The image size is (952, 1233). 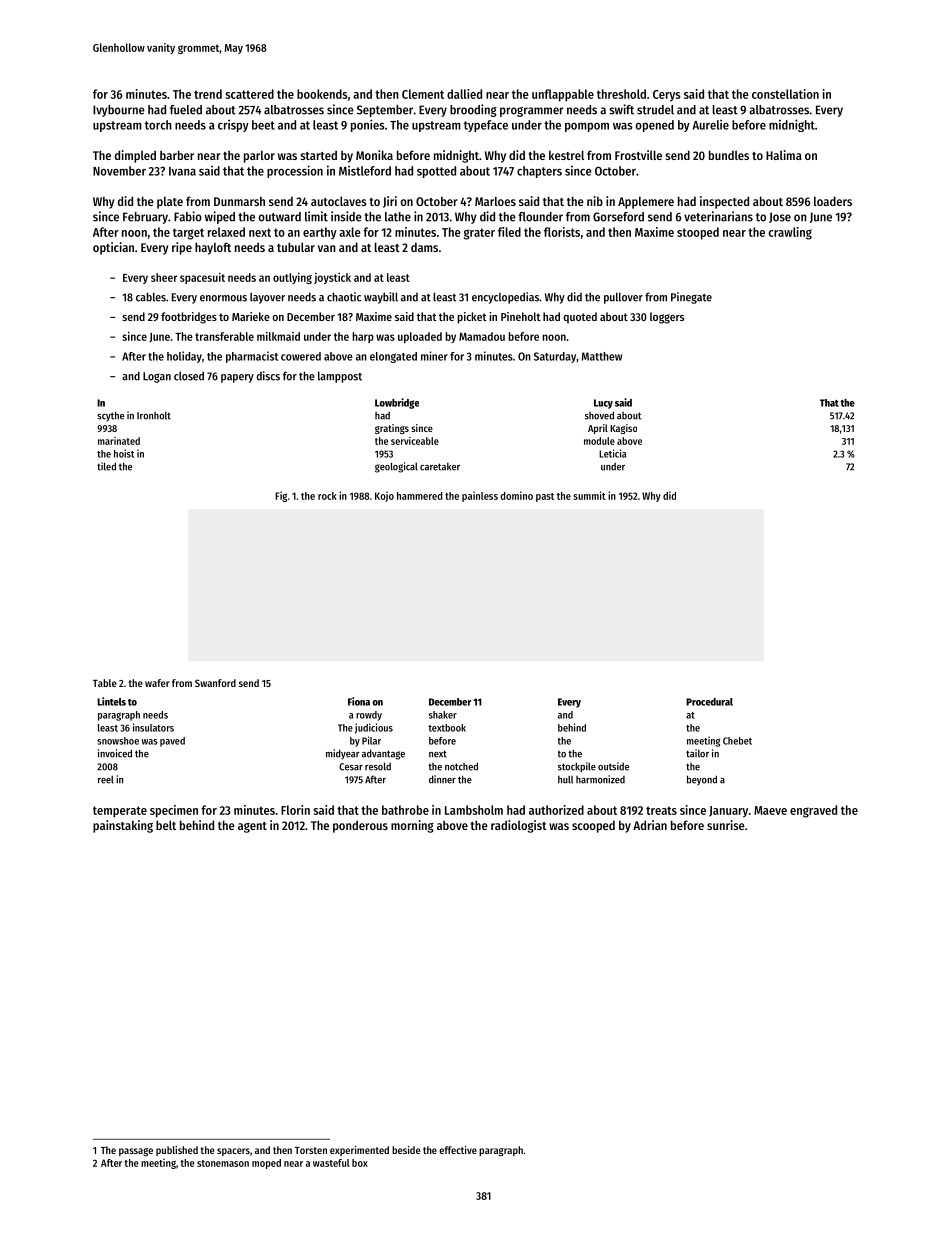 What do you see at coordinates (412, 826) in the screenshot?
I see `morning` at bounding box center [412, 826].
